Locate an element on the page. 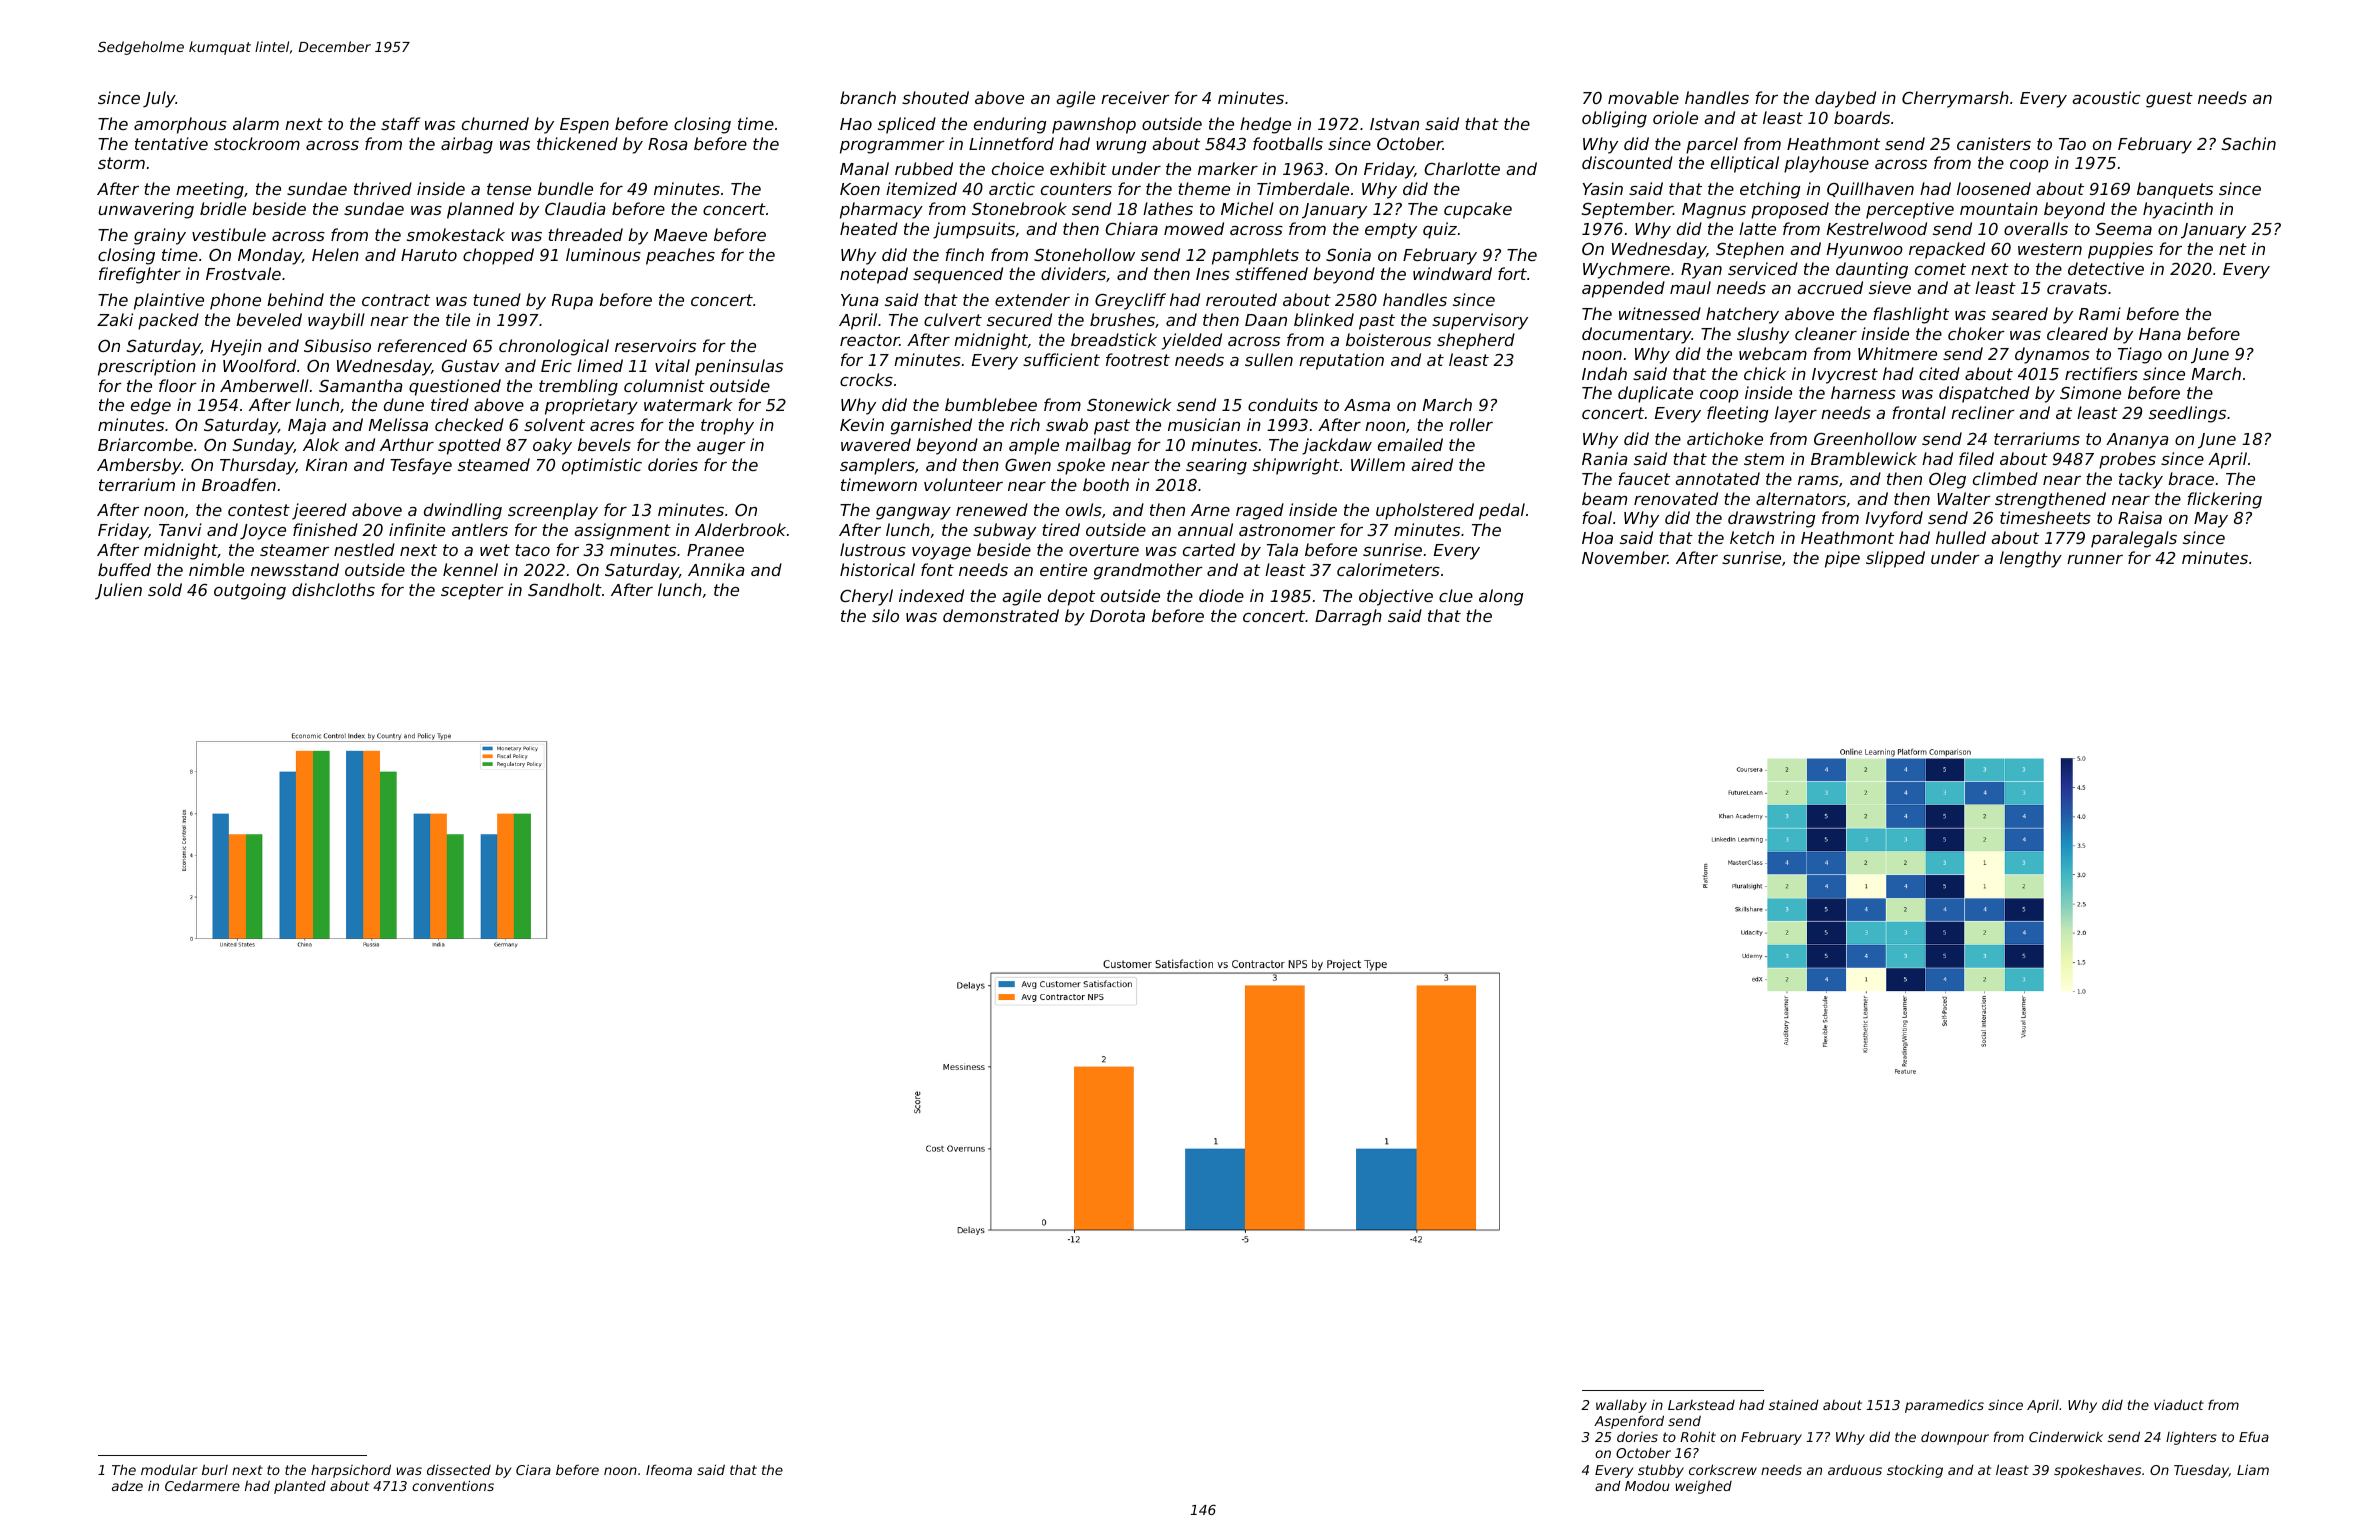  along is located at coordinates (1501, 597).
